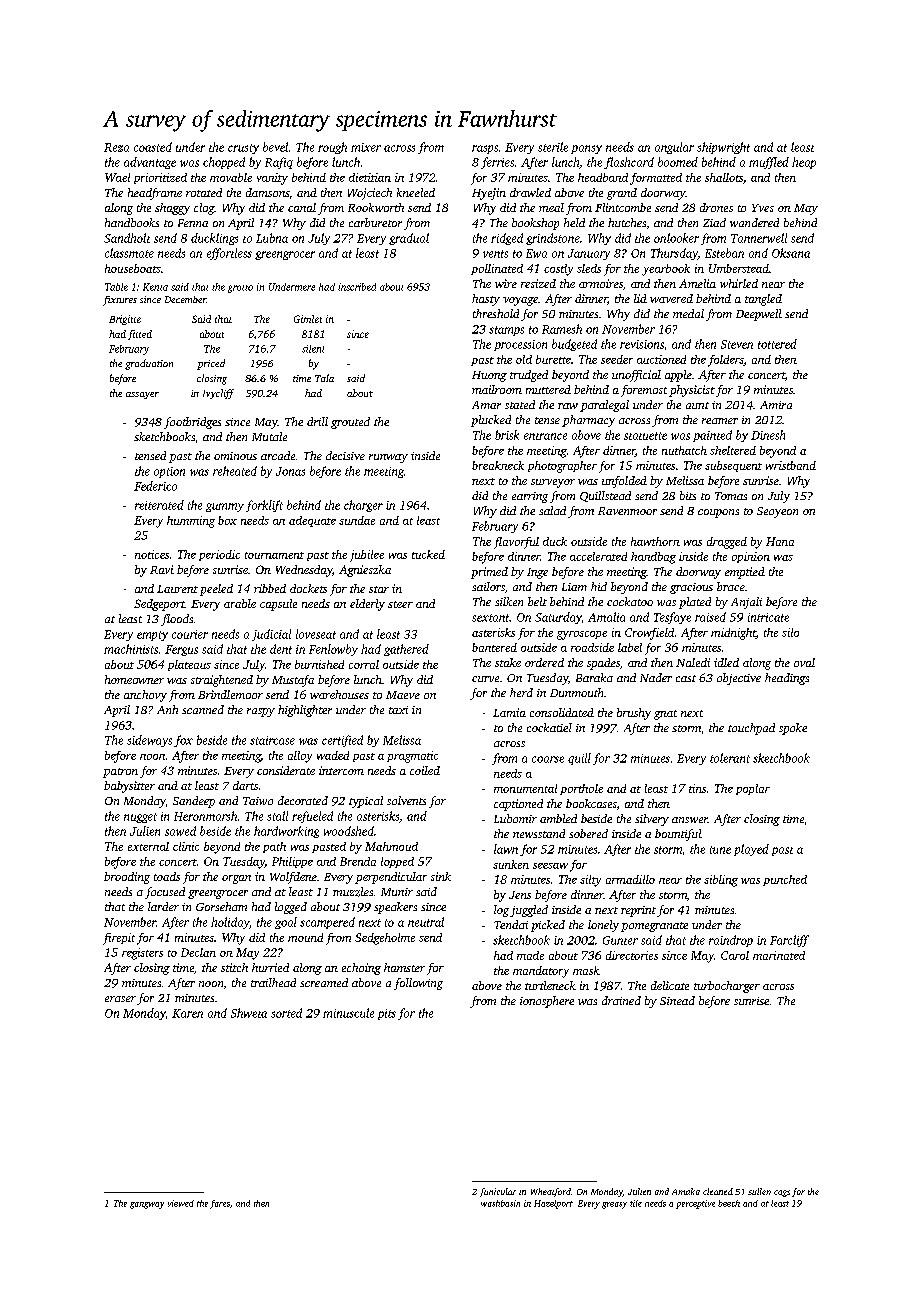 This page has height=1308, width=924. What do you see at coordinates (588, 833) in the page?
I see `sobered` at bounding box center [588, 833].
